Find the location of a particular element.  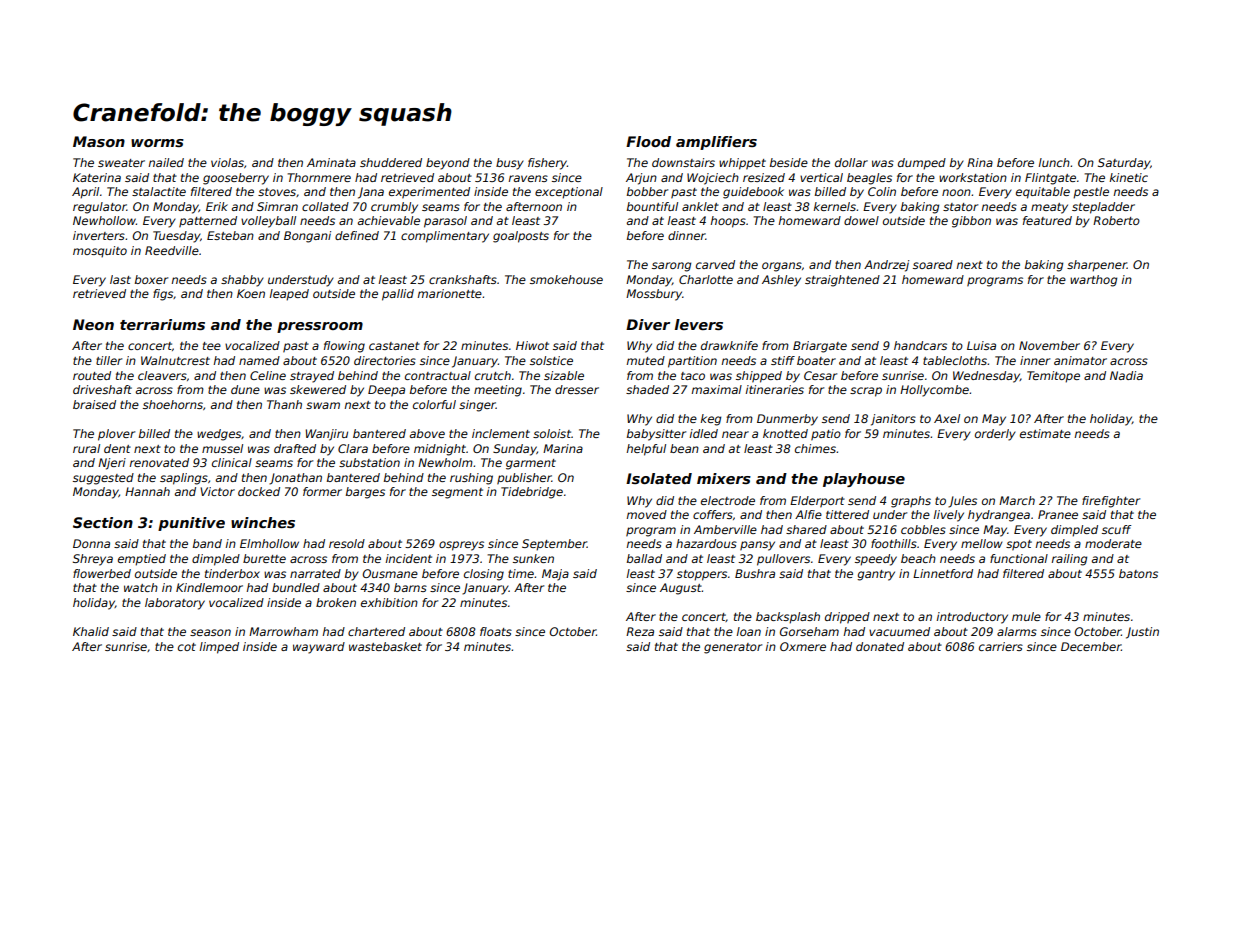

pressroom is located at coordinates (320, 327).
